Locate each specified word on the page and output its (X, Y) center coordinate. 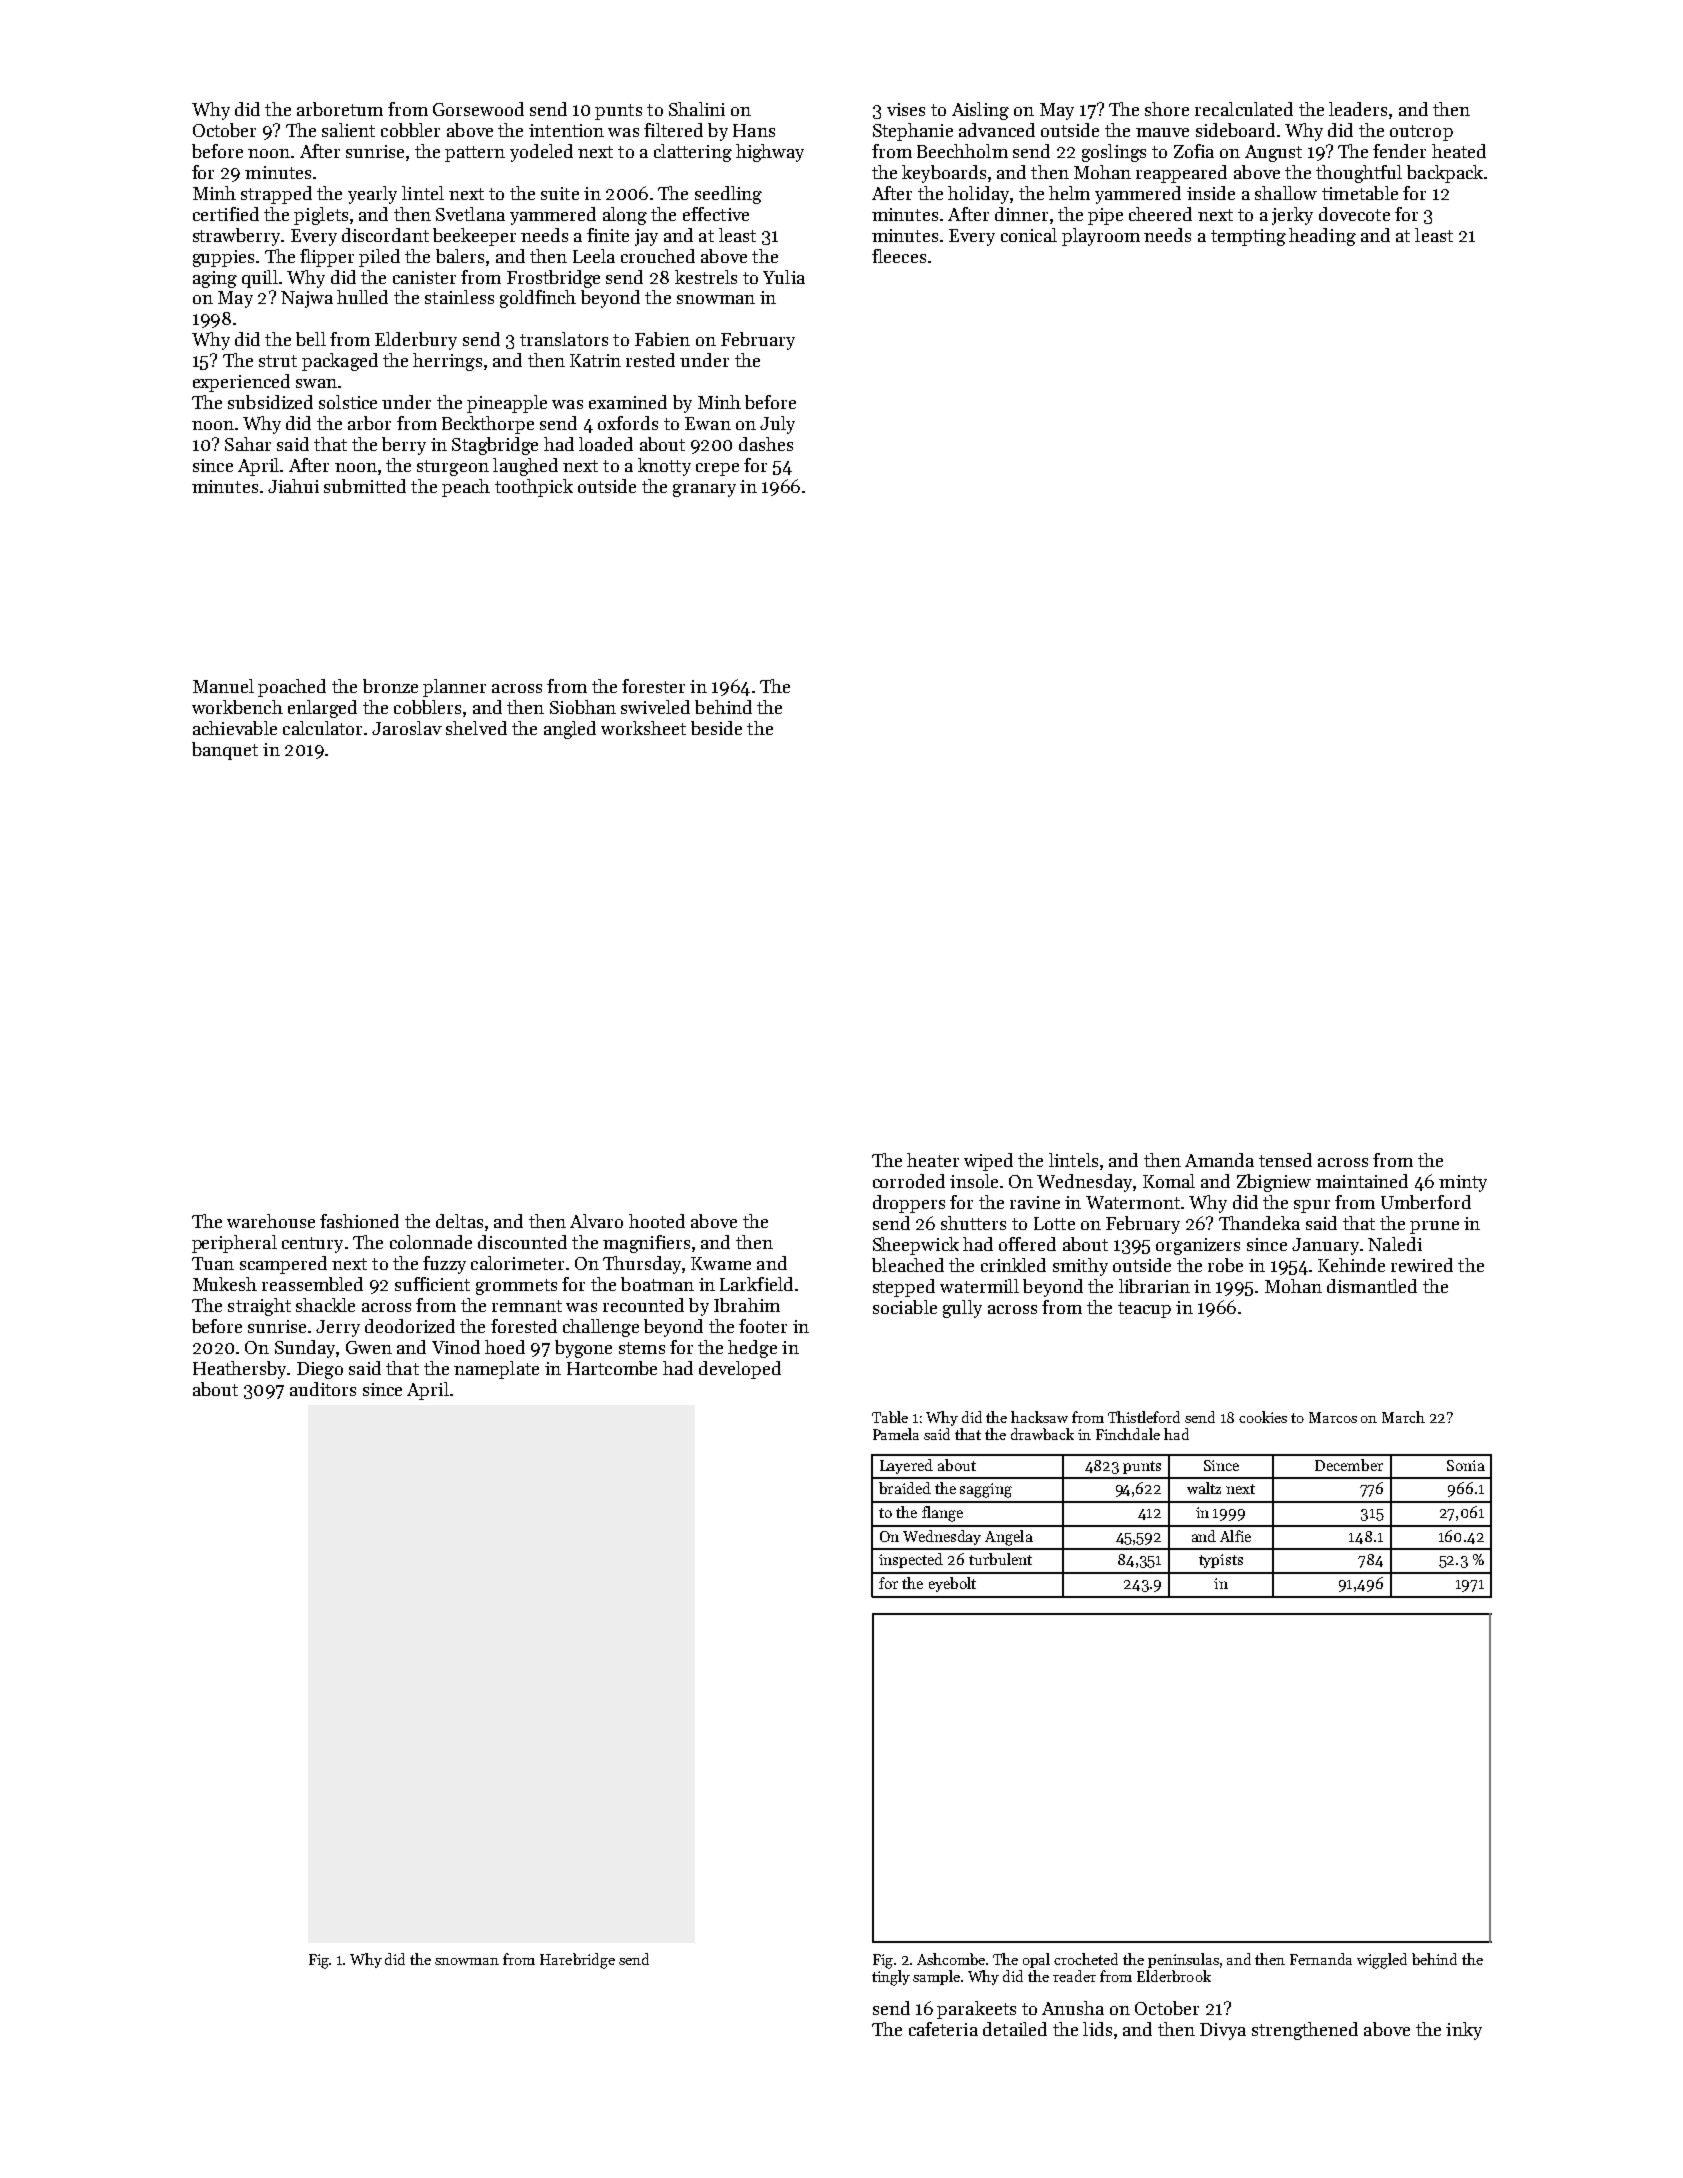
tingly (891, 1978)
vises (906, 109)
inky (1464, 2031)
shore (1167, 109)
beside (716, 728)
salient (348, 130)
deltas (459, 1221)
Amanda (1219, 1160)
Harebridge (577, 1961)
